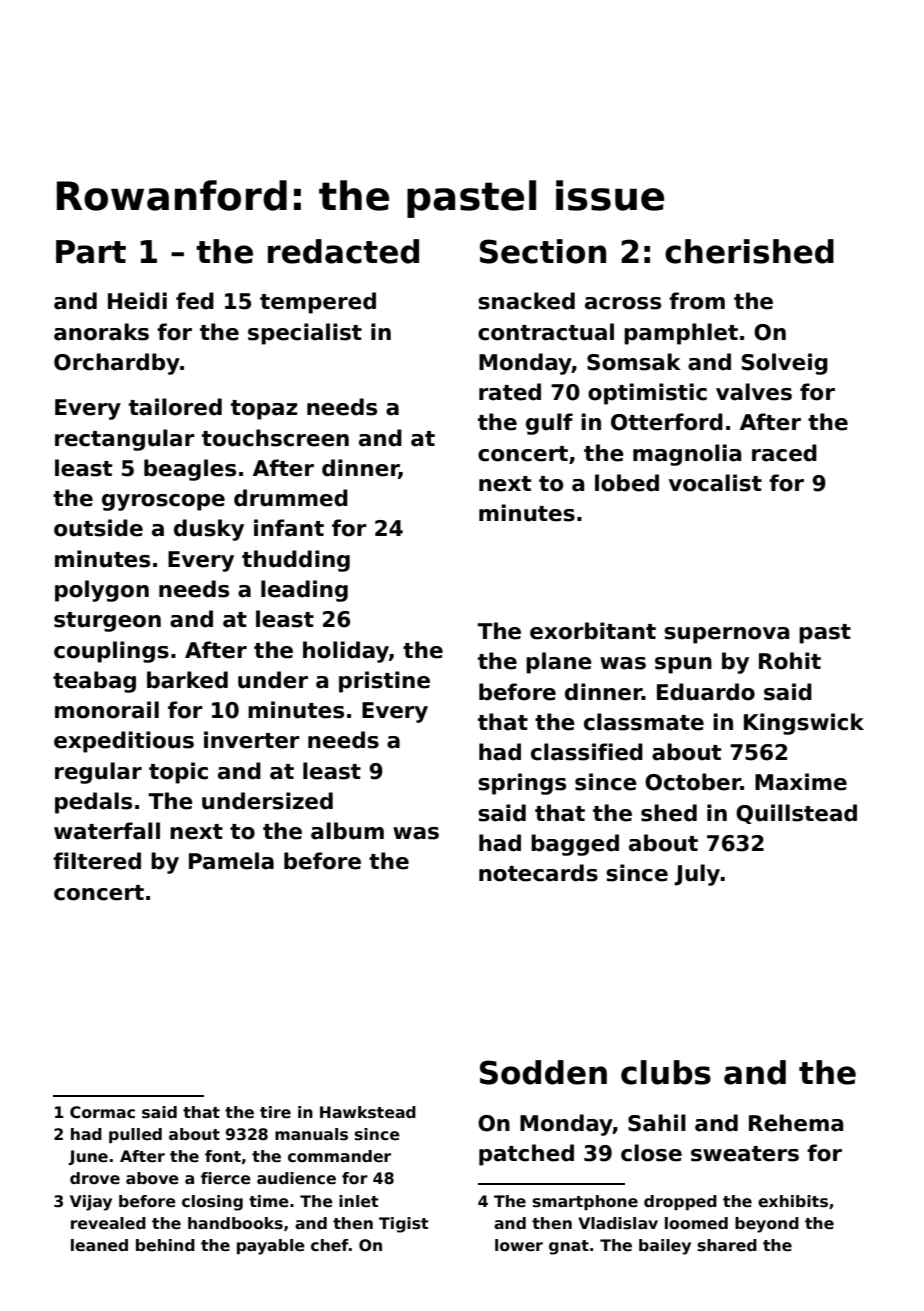 The image size is (924, 1311). Describe the element at coordinates (657, 1123) in the image. I see `Sahil` at that location.
